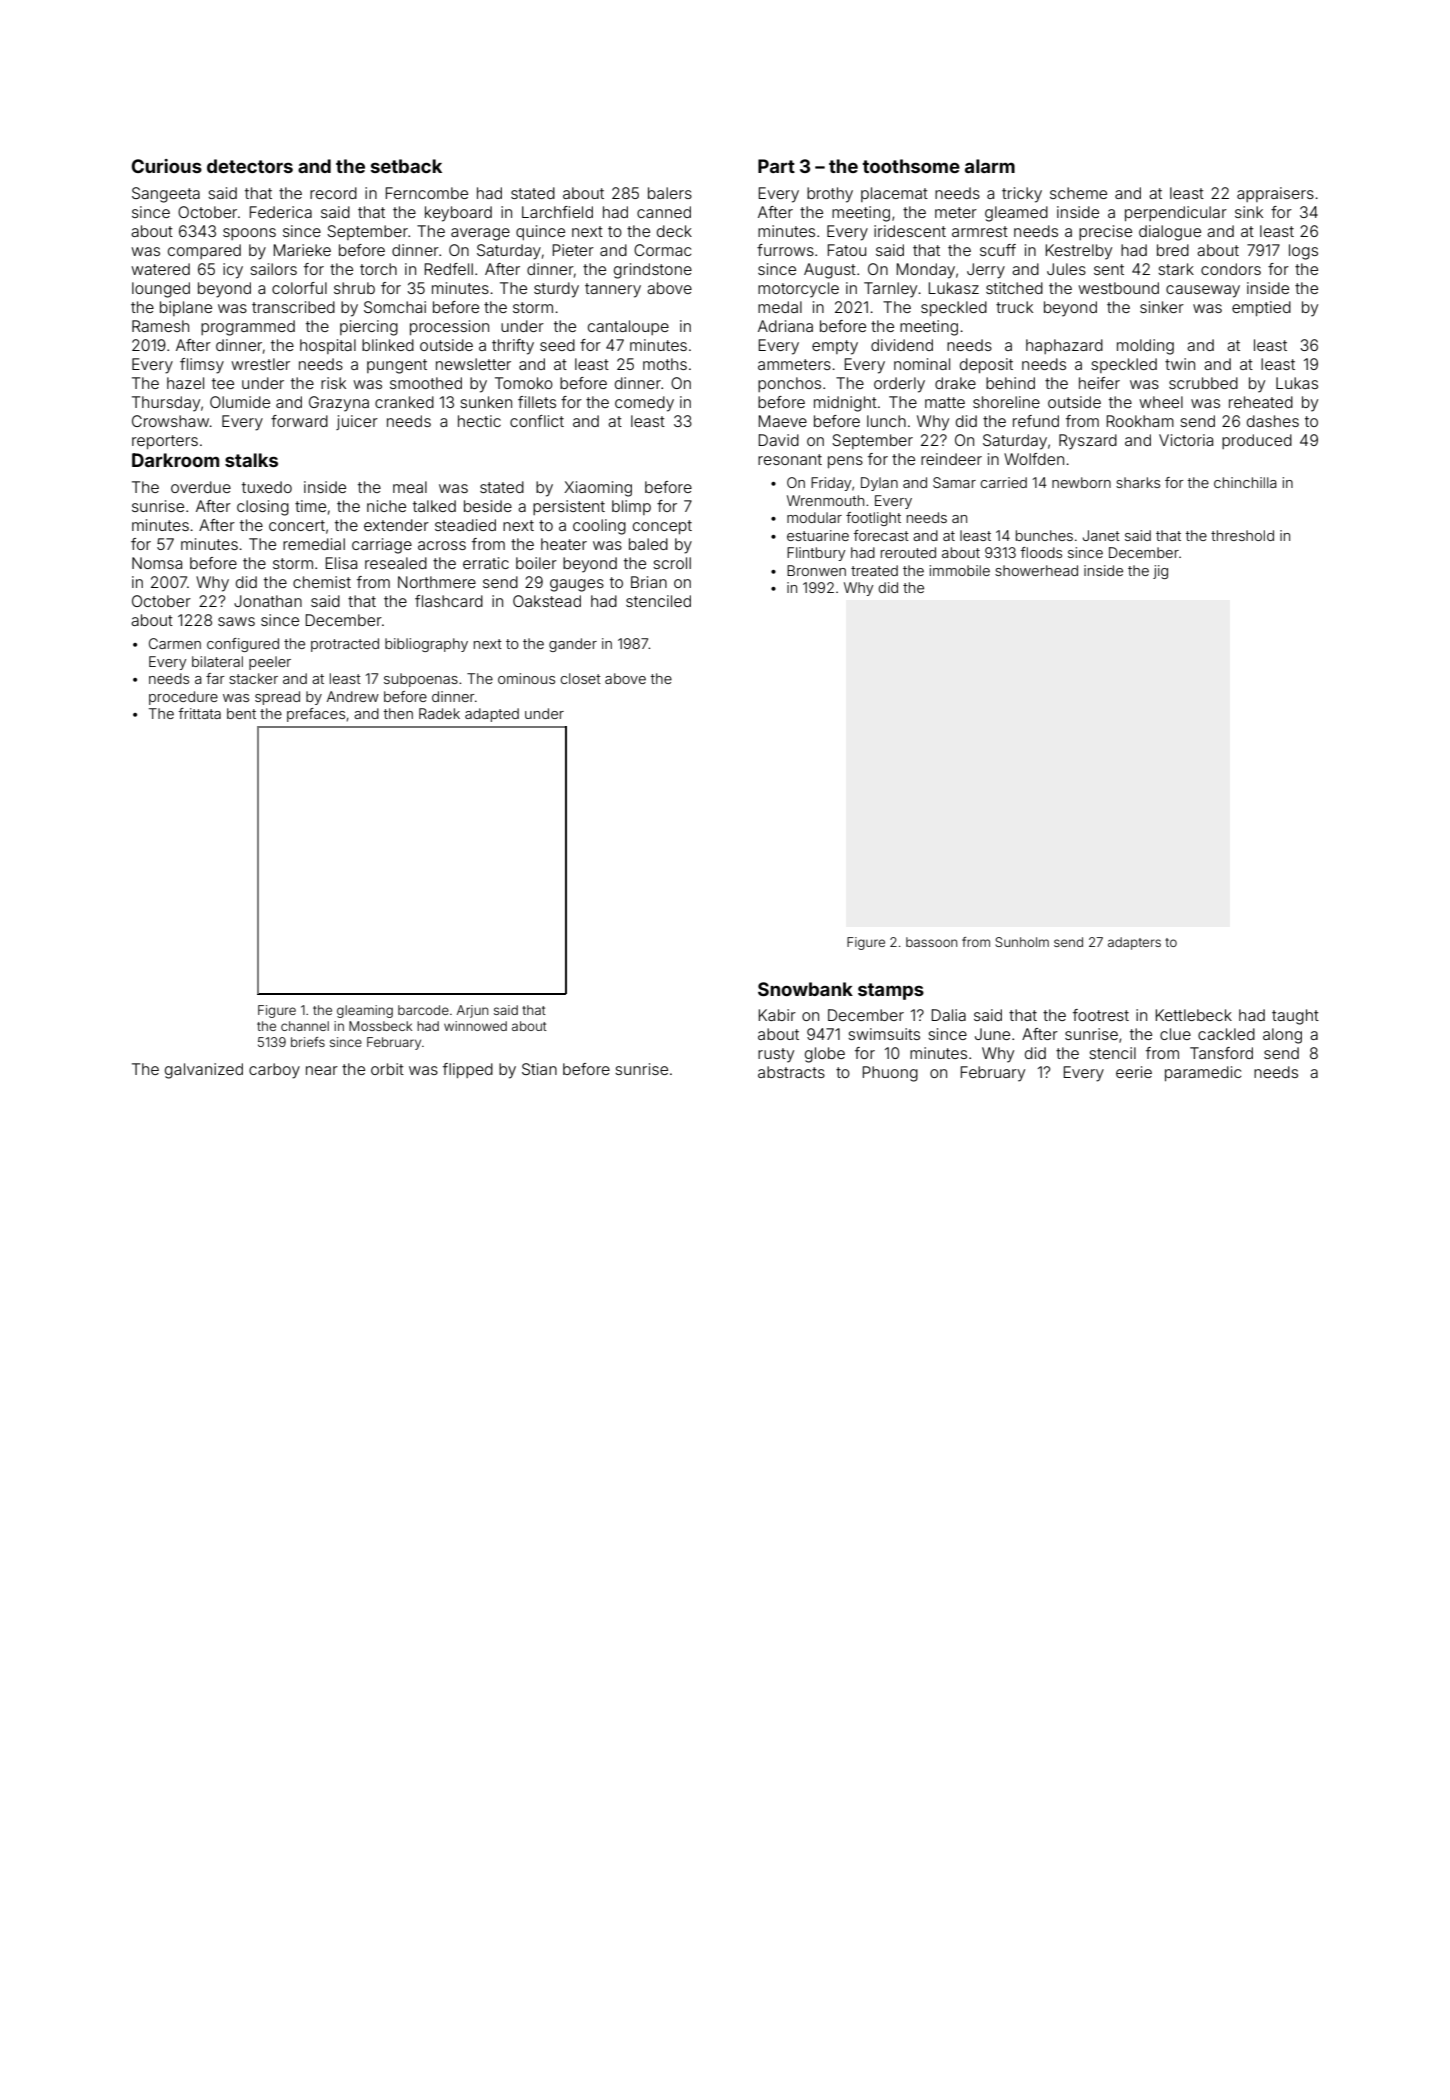 The width and height of the page is (1450, 2100). What do you see at coordinates (1134, 943) in the page?
I see `adapters` at bounding box center [1134, 943].
